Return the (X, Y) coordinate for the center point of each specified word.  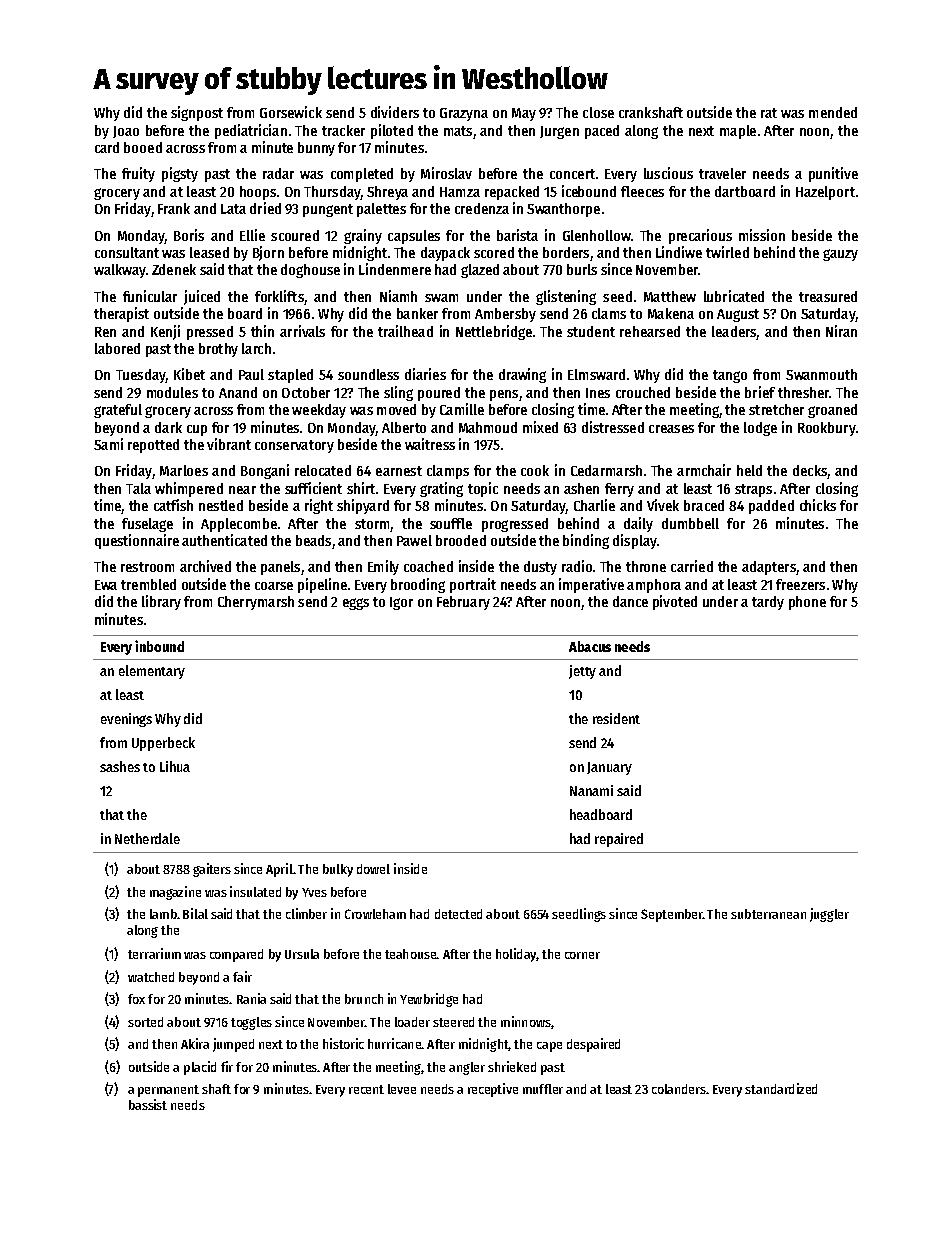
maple (738, 132)
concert (572, 174)
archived (205, 566)
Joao (126, 132)
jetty (582, 672)
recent (366, 1089)
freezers (800, 584)
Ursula (302, 954)
